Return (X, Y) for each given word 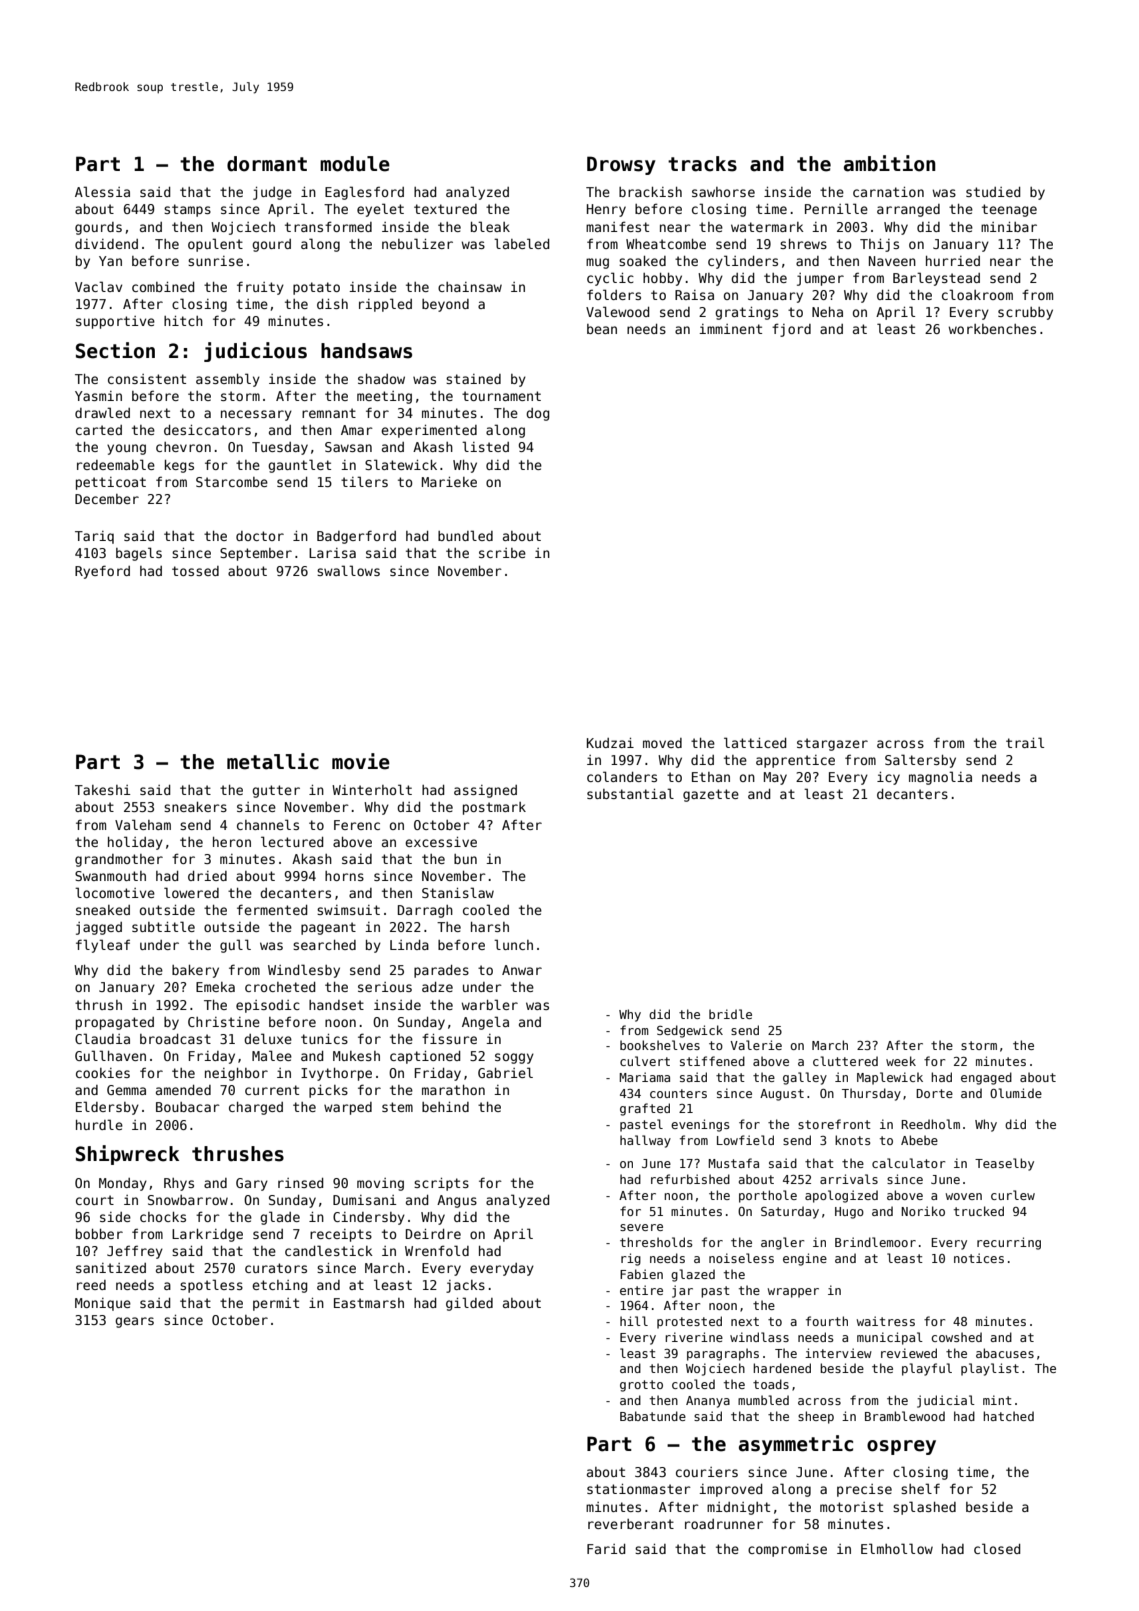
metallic (273, 761)
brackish (650, 192)
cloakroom (977, 294)
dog (537, 414)
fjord (791, 330)
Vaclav (98, 286)
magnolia (940, 778)
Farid (606, 1549)
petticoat (111, 483)
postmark (494, 808)
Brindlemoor (875, 1242)
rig (631, 1259)
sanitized (111, 1268)
